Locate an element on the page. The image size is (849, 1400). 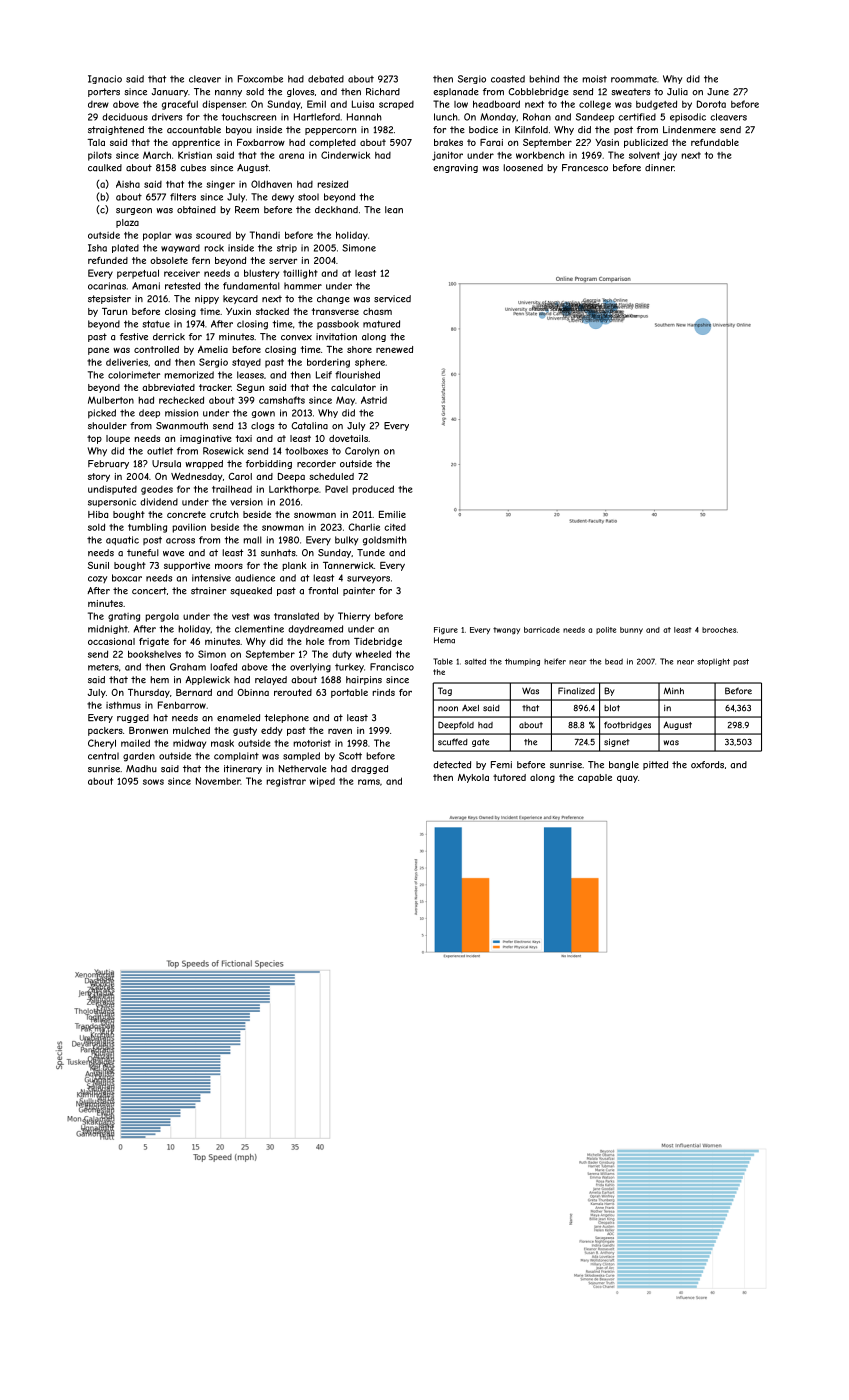
filters is located at coordinates (183, 197).
